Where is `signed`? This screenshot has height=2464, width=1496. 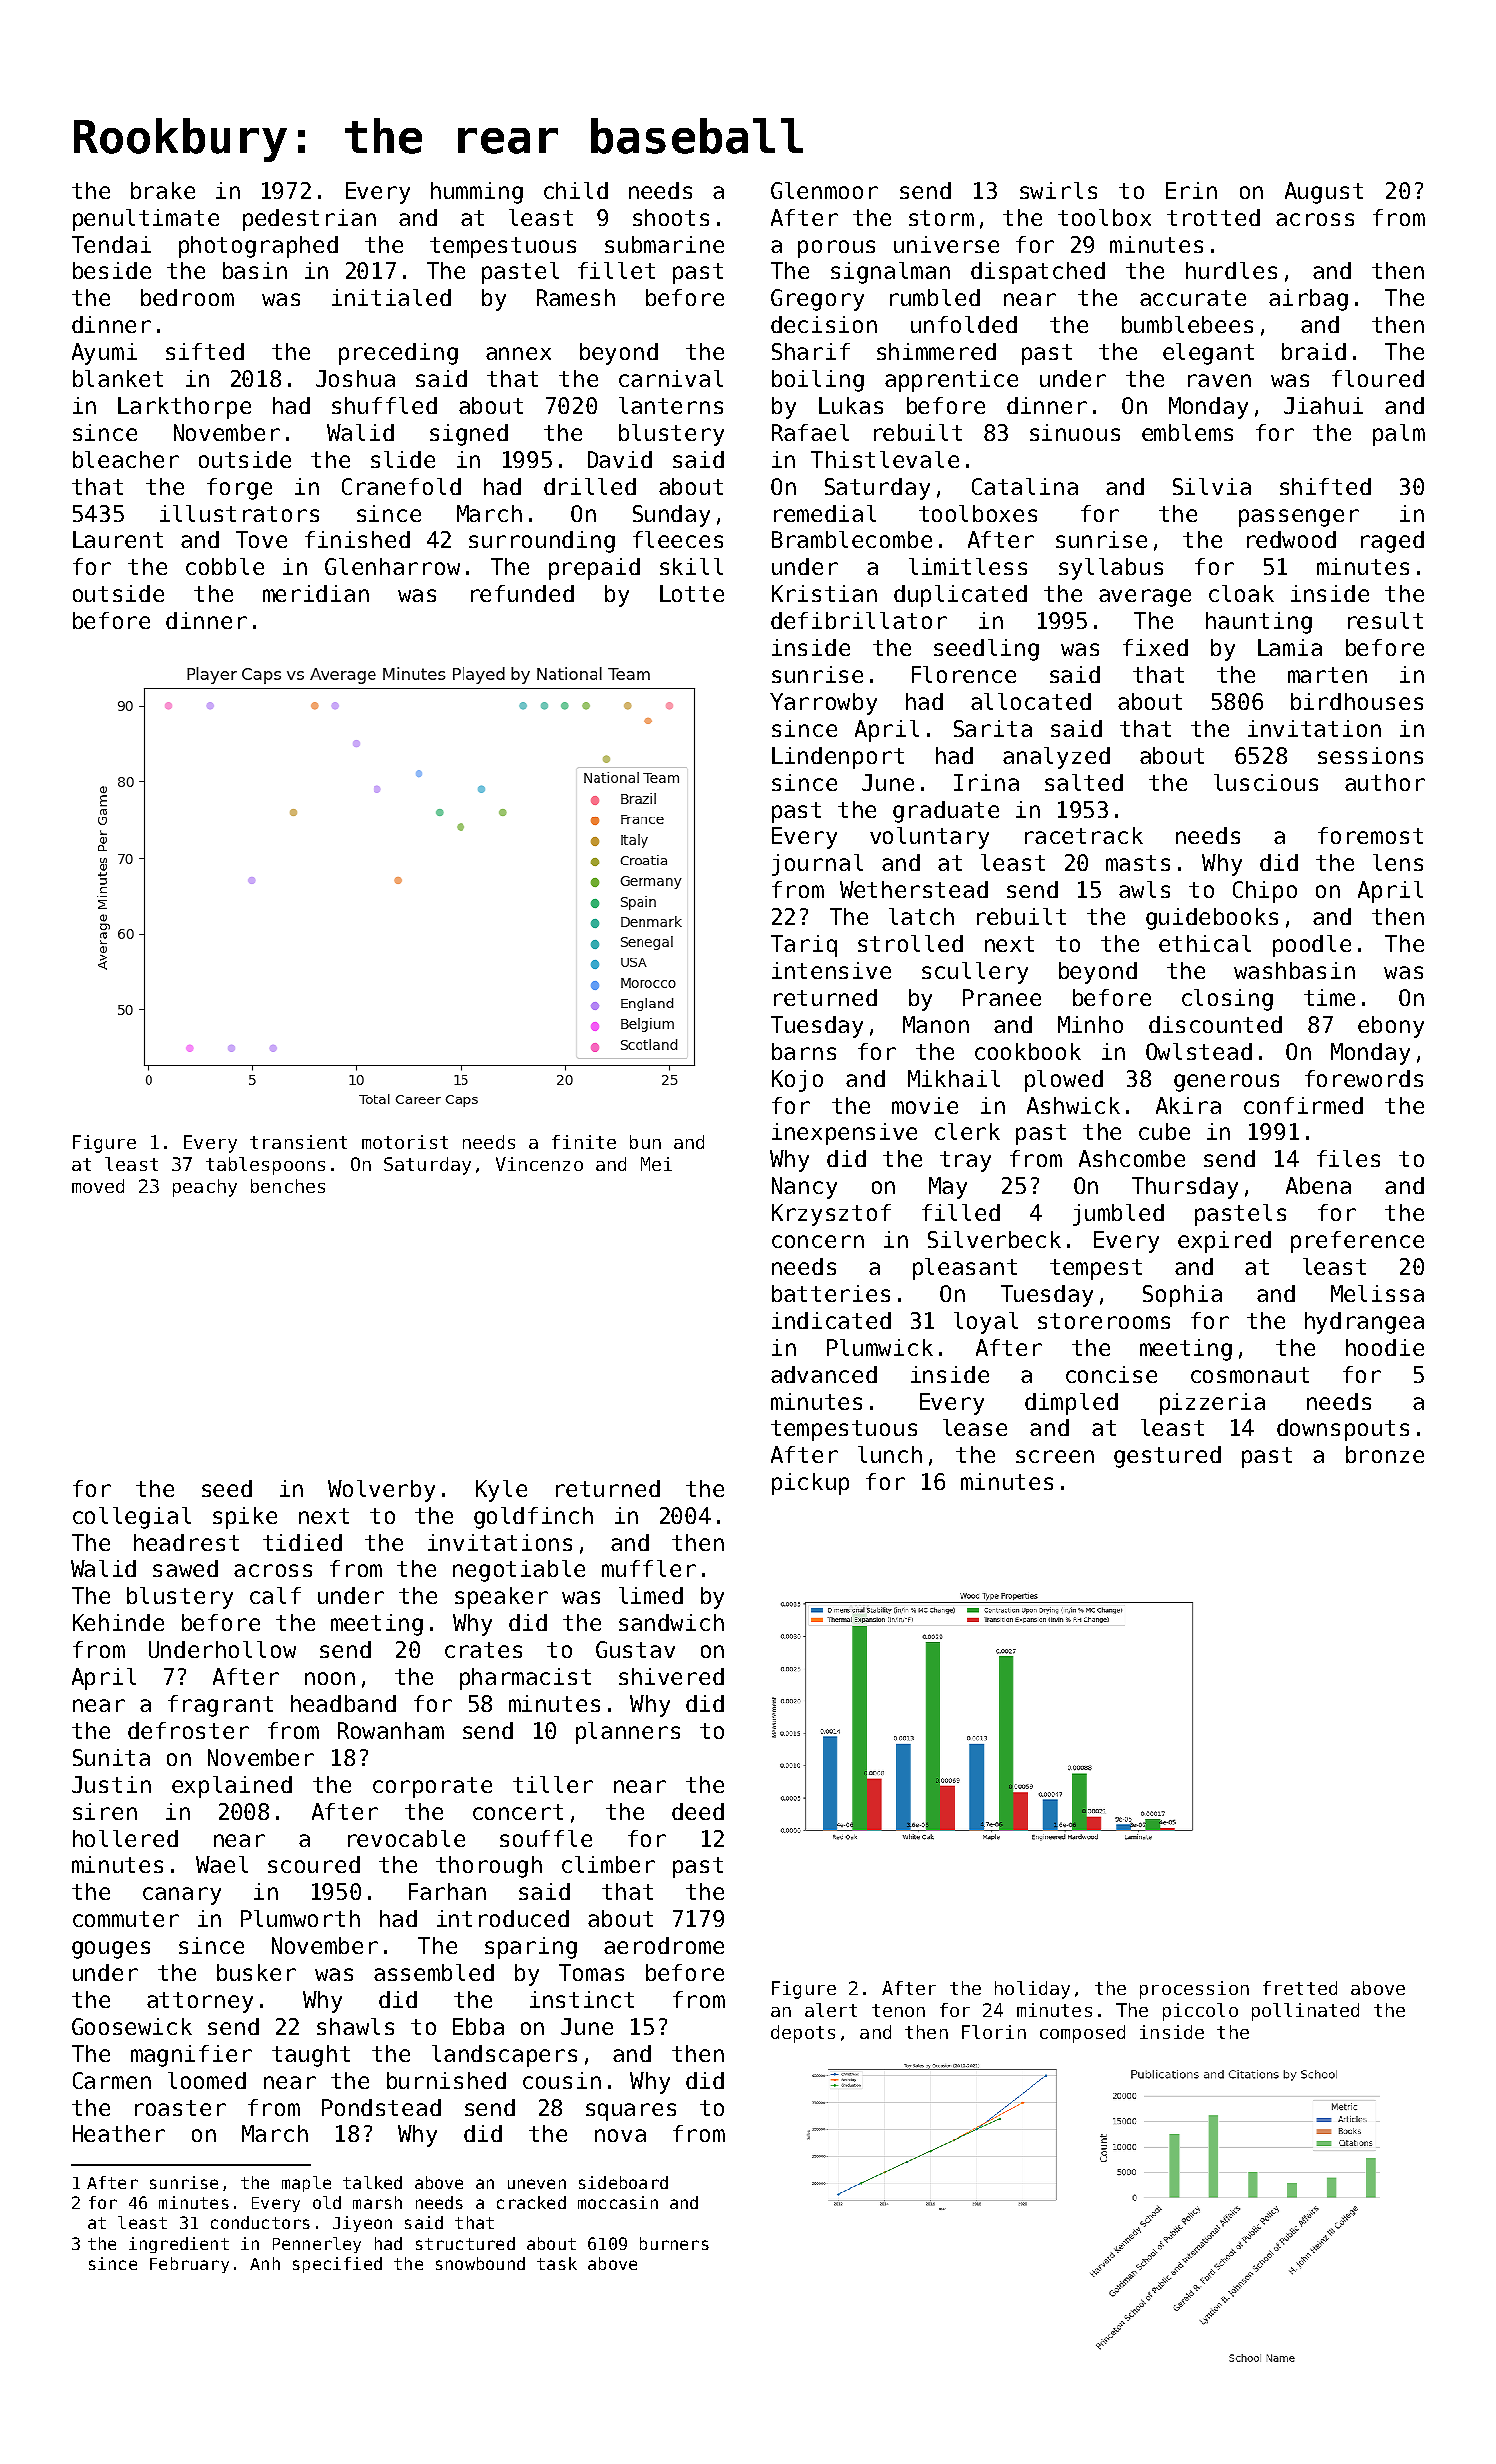
signed is located at coordinates (469, 435).
